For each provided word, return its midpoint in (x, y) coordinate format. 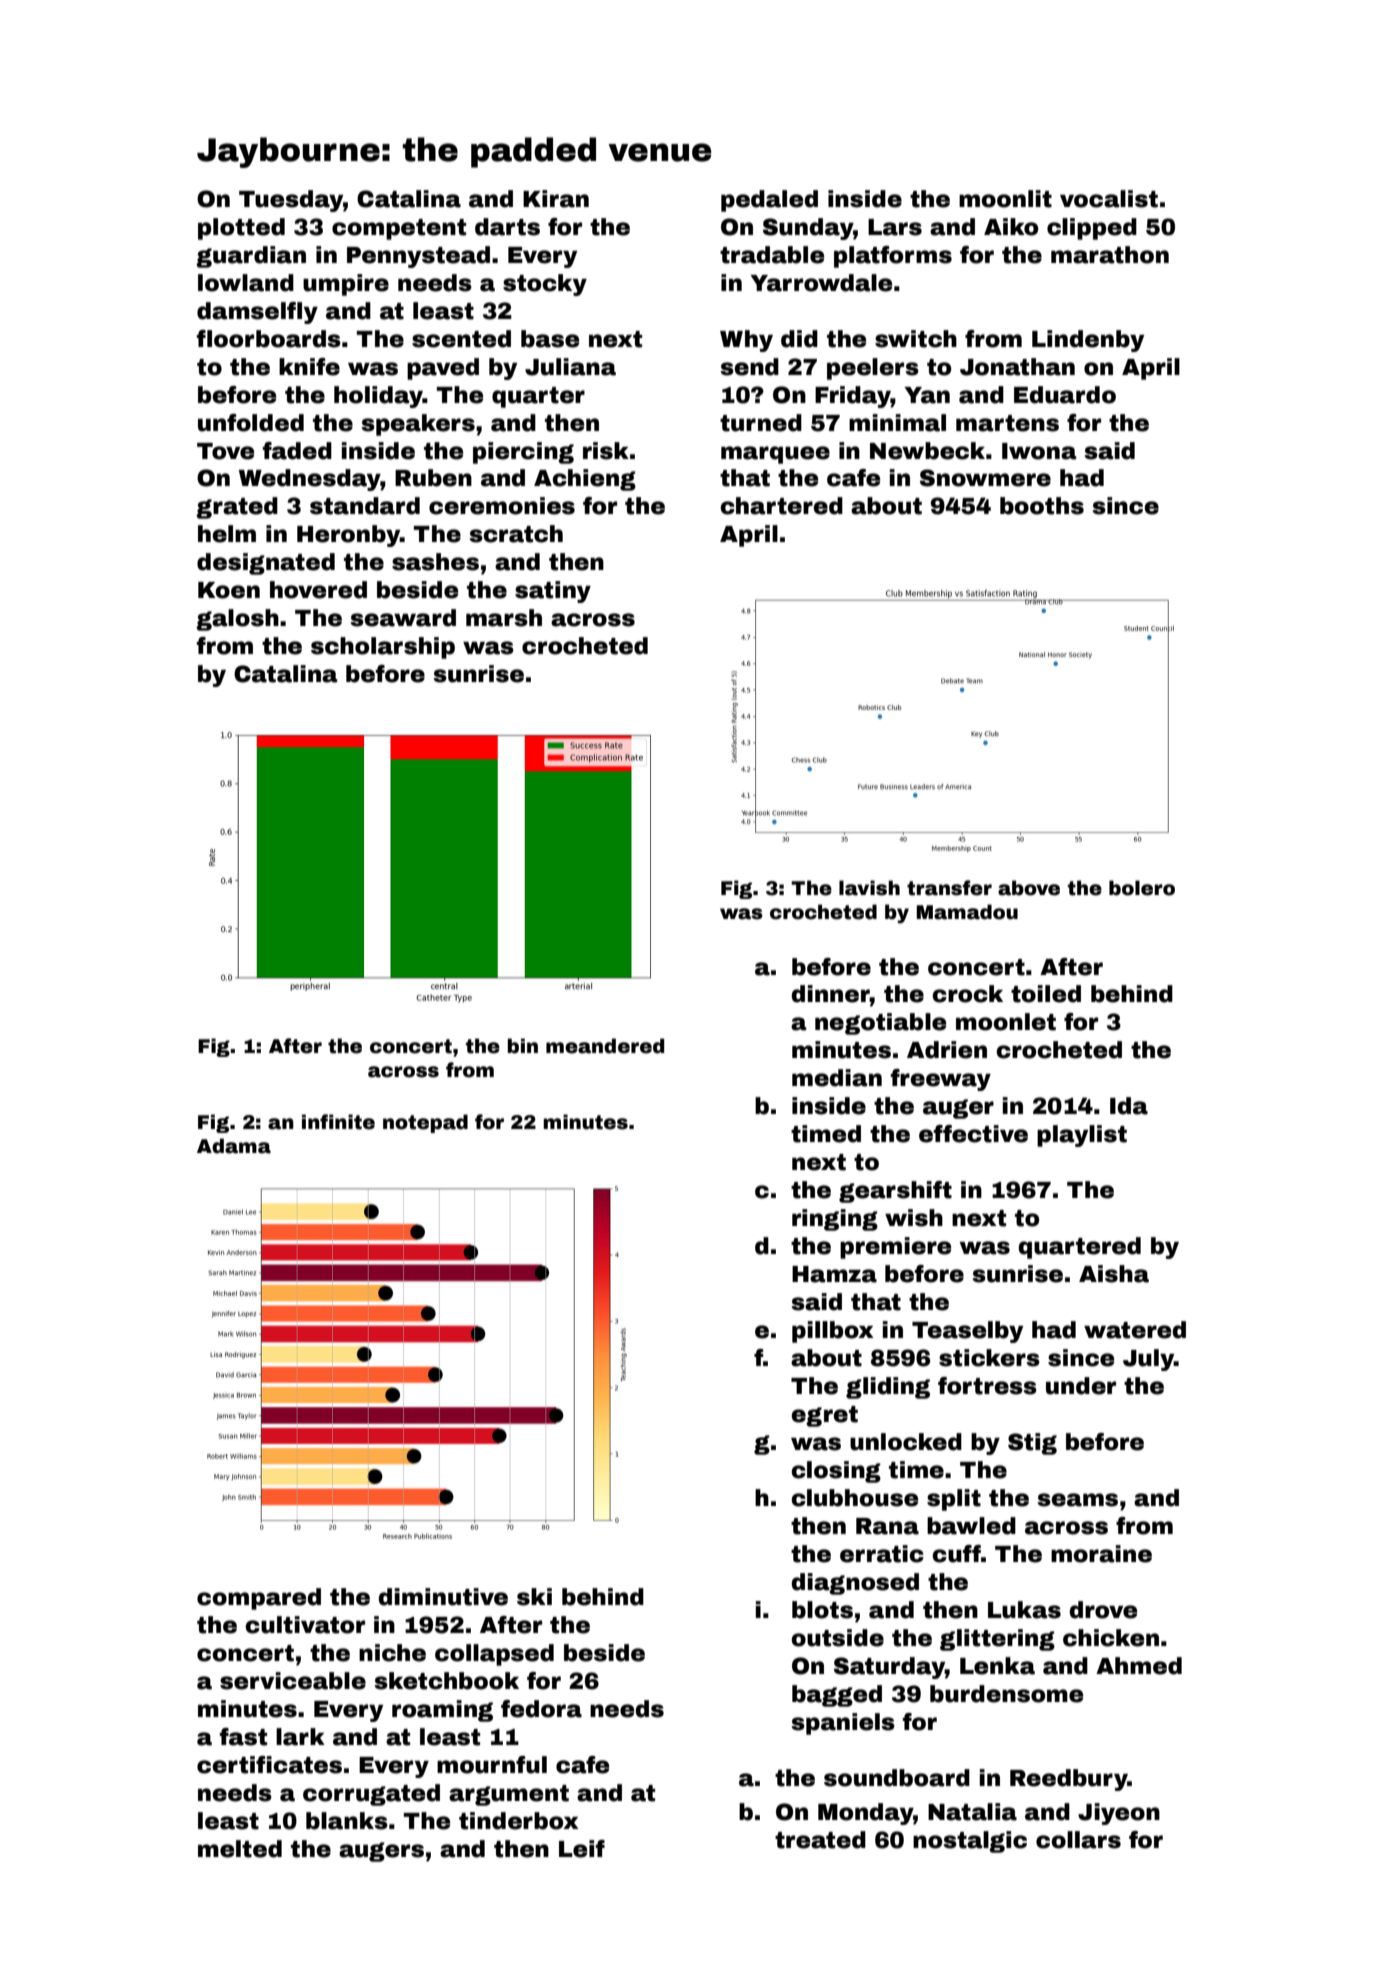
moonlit (1005, 199)
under (1081, 1386)
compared (259, 1599)
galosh (237, 620)
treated (820, 1840)
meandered (605, 1046)
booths (1042, 506)
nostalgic (970, 1842)
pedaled (769, 201)
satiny (553, 592)
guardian (251, 257)
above (1029, 888)
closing (836, 1472)
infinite (338, 1122)
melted (240, 1849)
